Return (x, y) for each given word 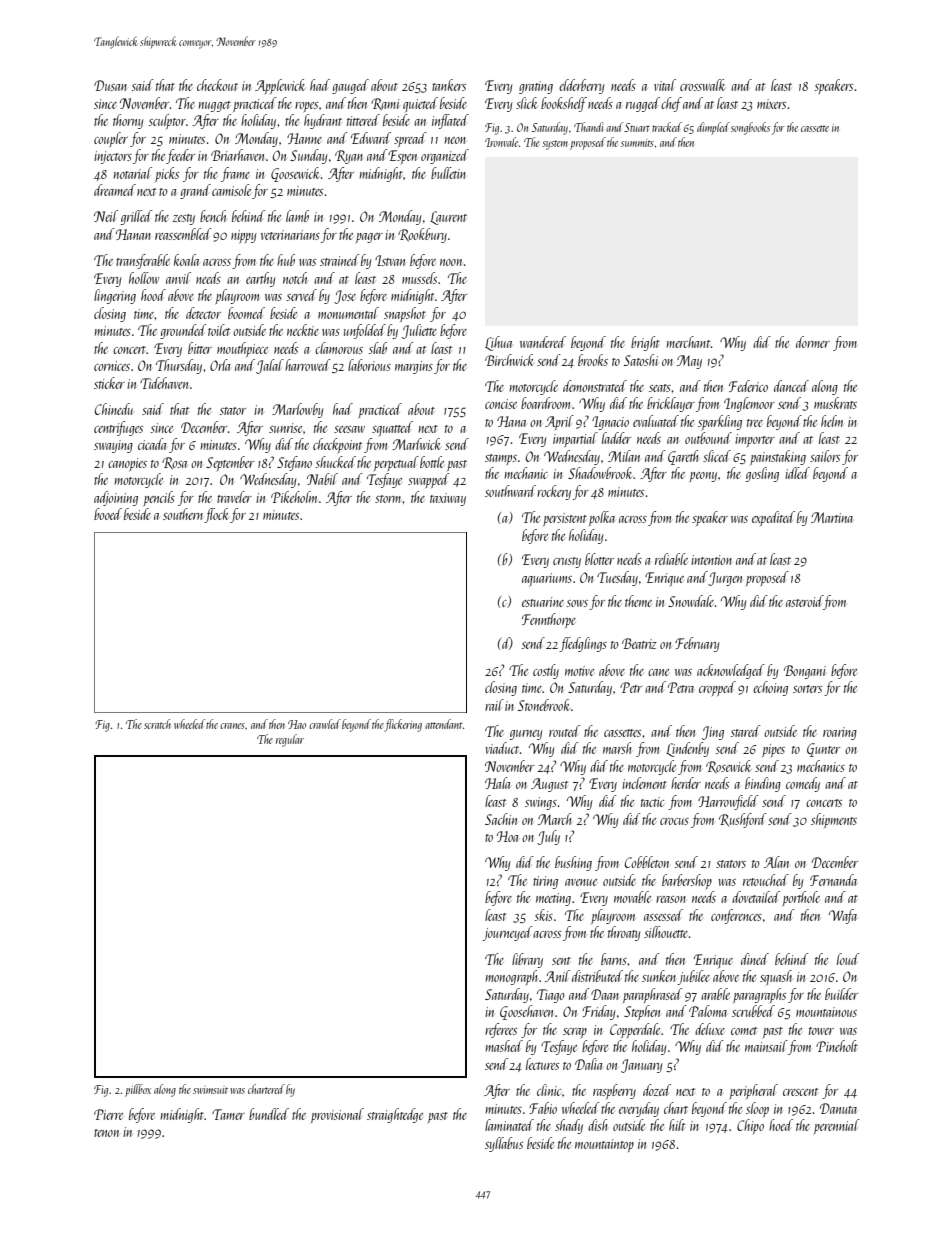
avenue (581, 882)
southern (184, 515)
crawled (325, 724)
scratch (157, 724)
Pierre (108, 1114)
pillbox (138, 1090)
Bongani (805, 672)
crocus (674, 821)
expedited (773, 518)
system (555, 145)
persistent (565, 519)
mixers (771, 104)
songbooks (750, 128)
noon (451, 262)
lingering (115, 296)
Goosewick (295, 174)
